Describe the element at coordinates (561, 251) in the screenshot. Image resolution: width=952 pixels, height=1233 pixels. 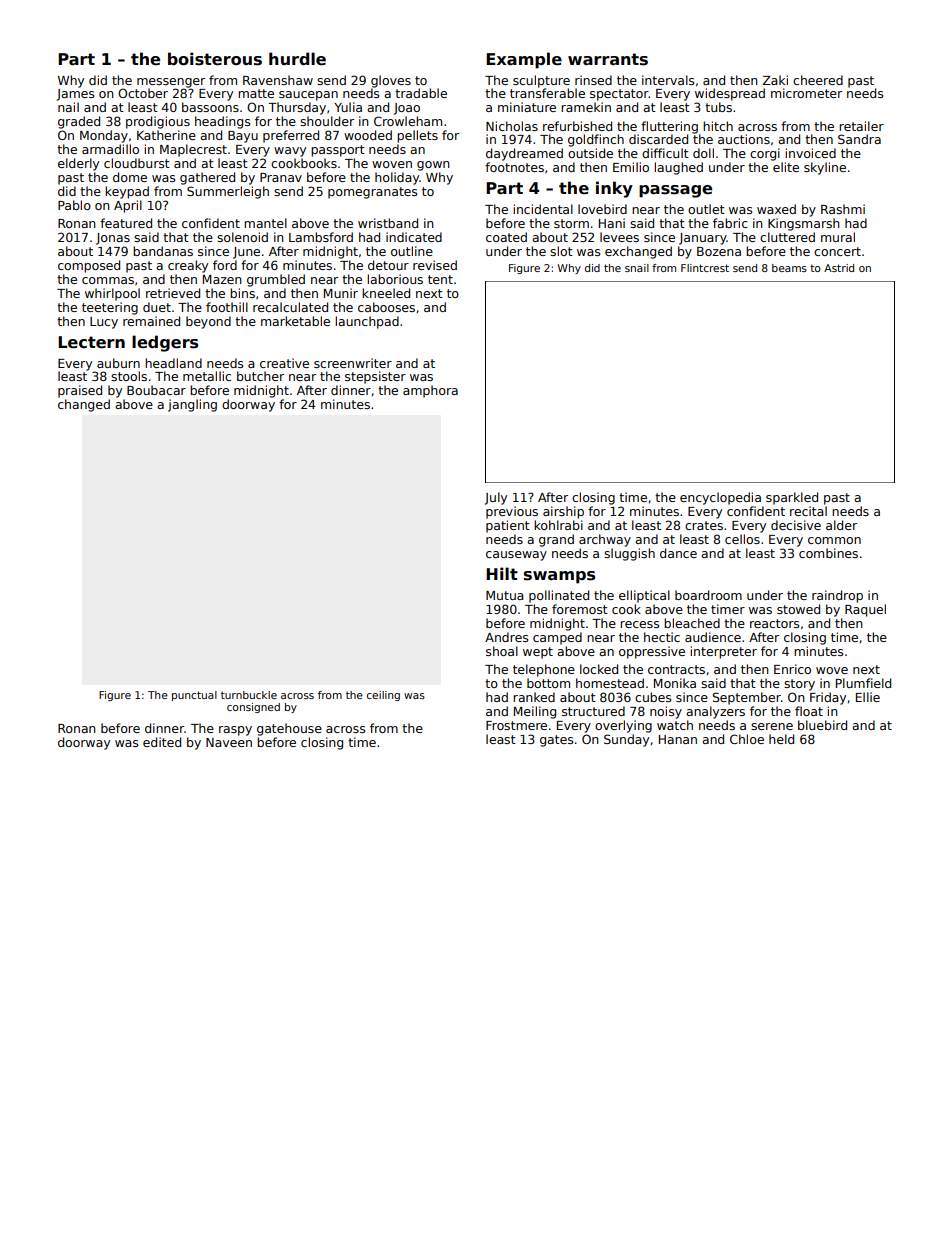
I see `slot` at that location.
